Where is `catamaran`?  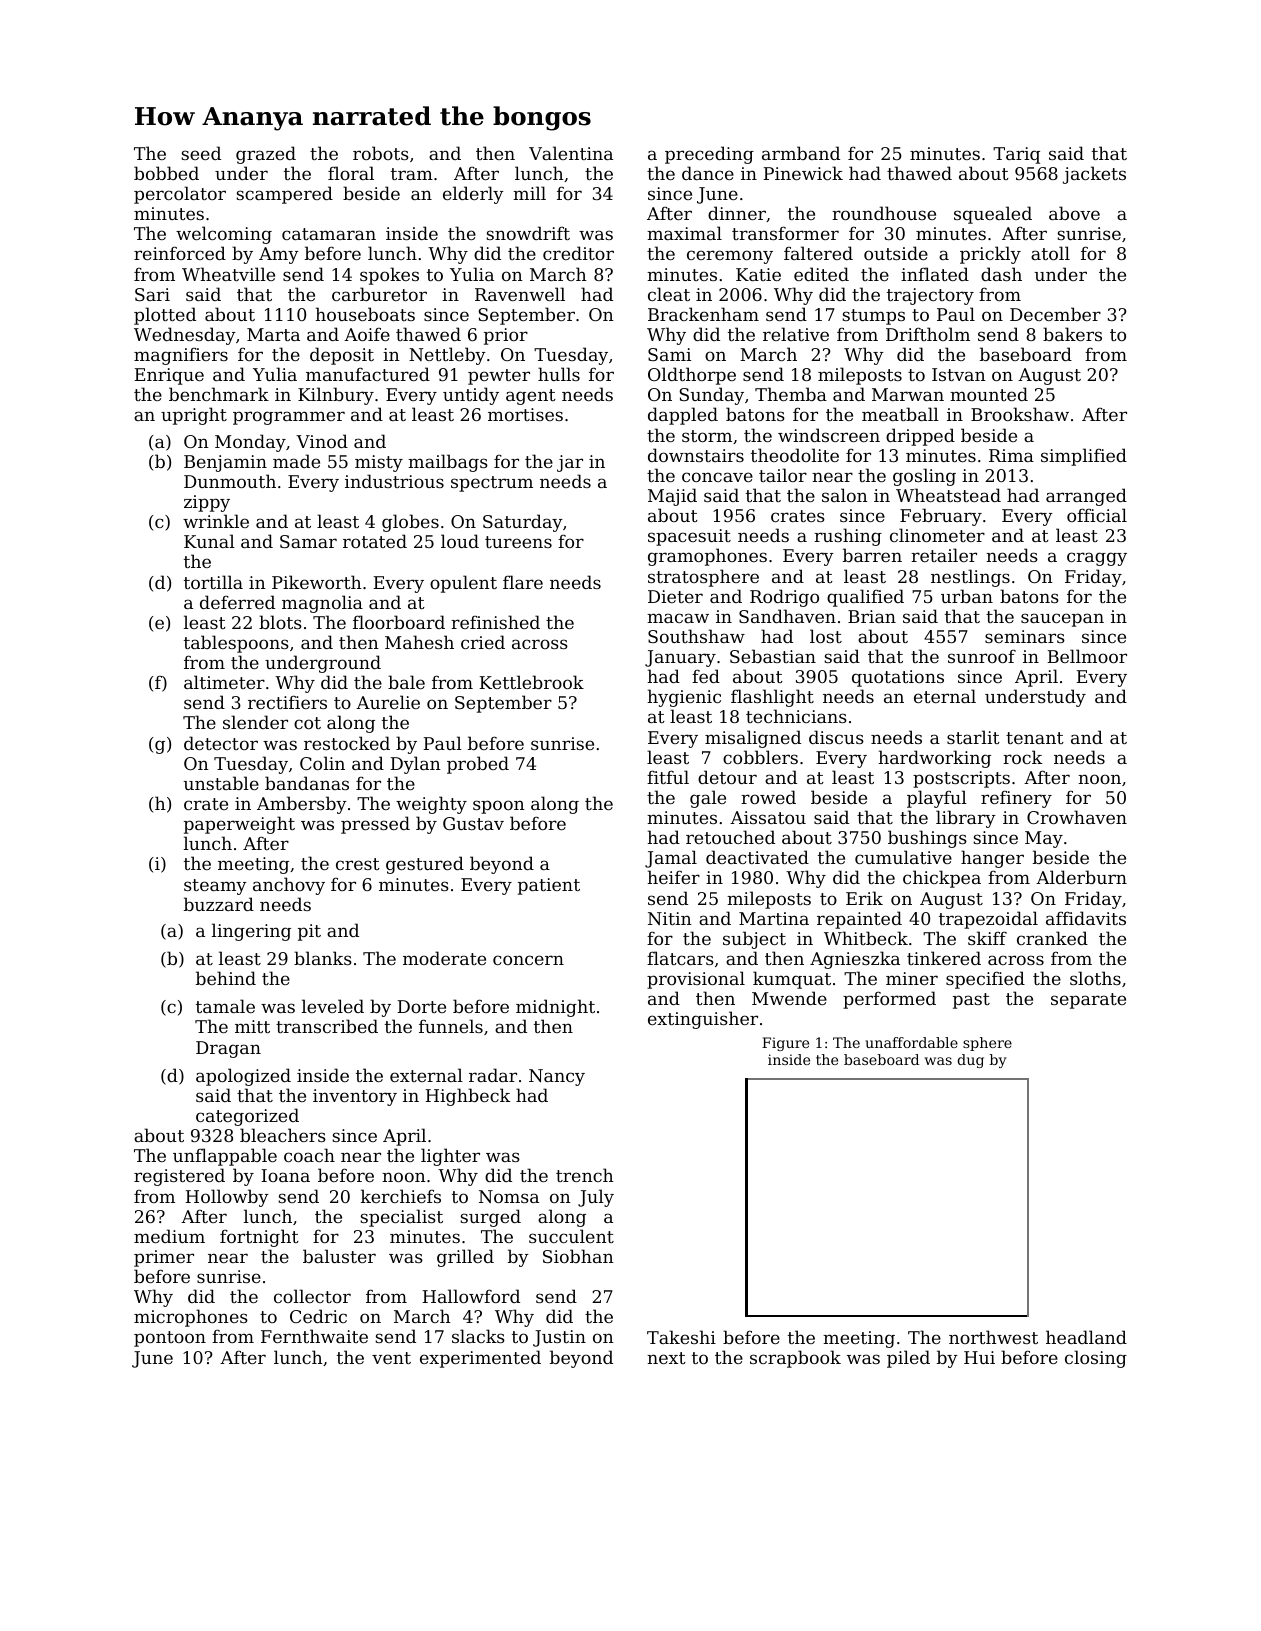 catamaran is located at coordinates (329, 234).
